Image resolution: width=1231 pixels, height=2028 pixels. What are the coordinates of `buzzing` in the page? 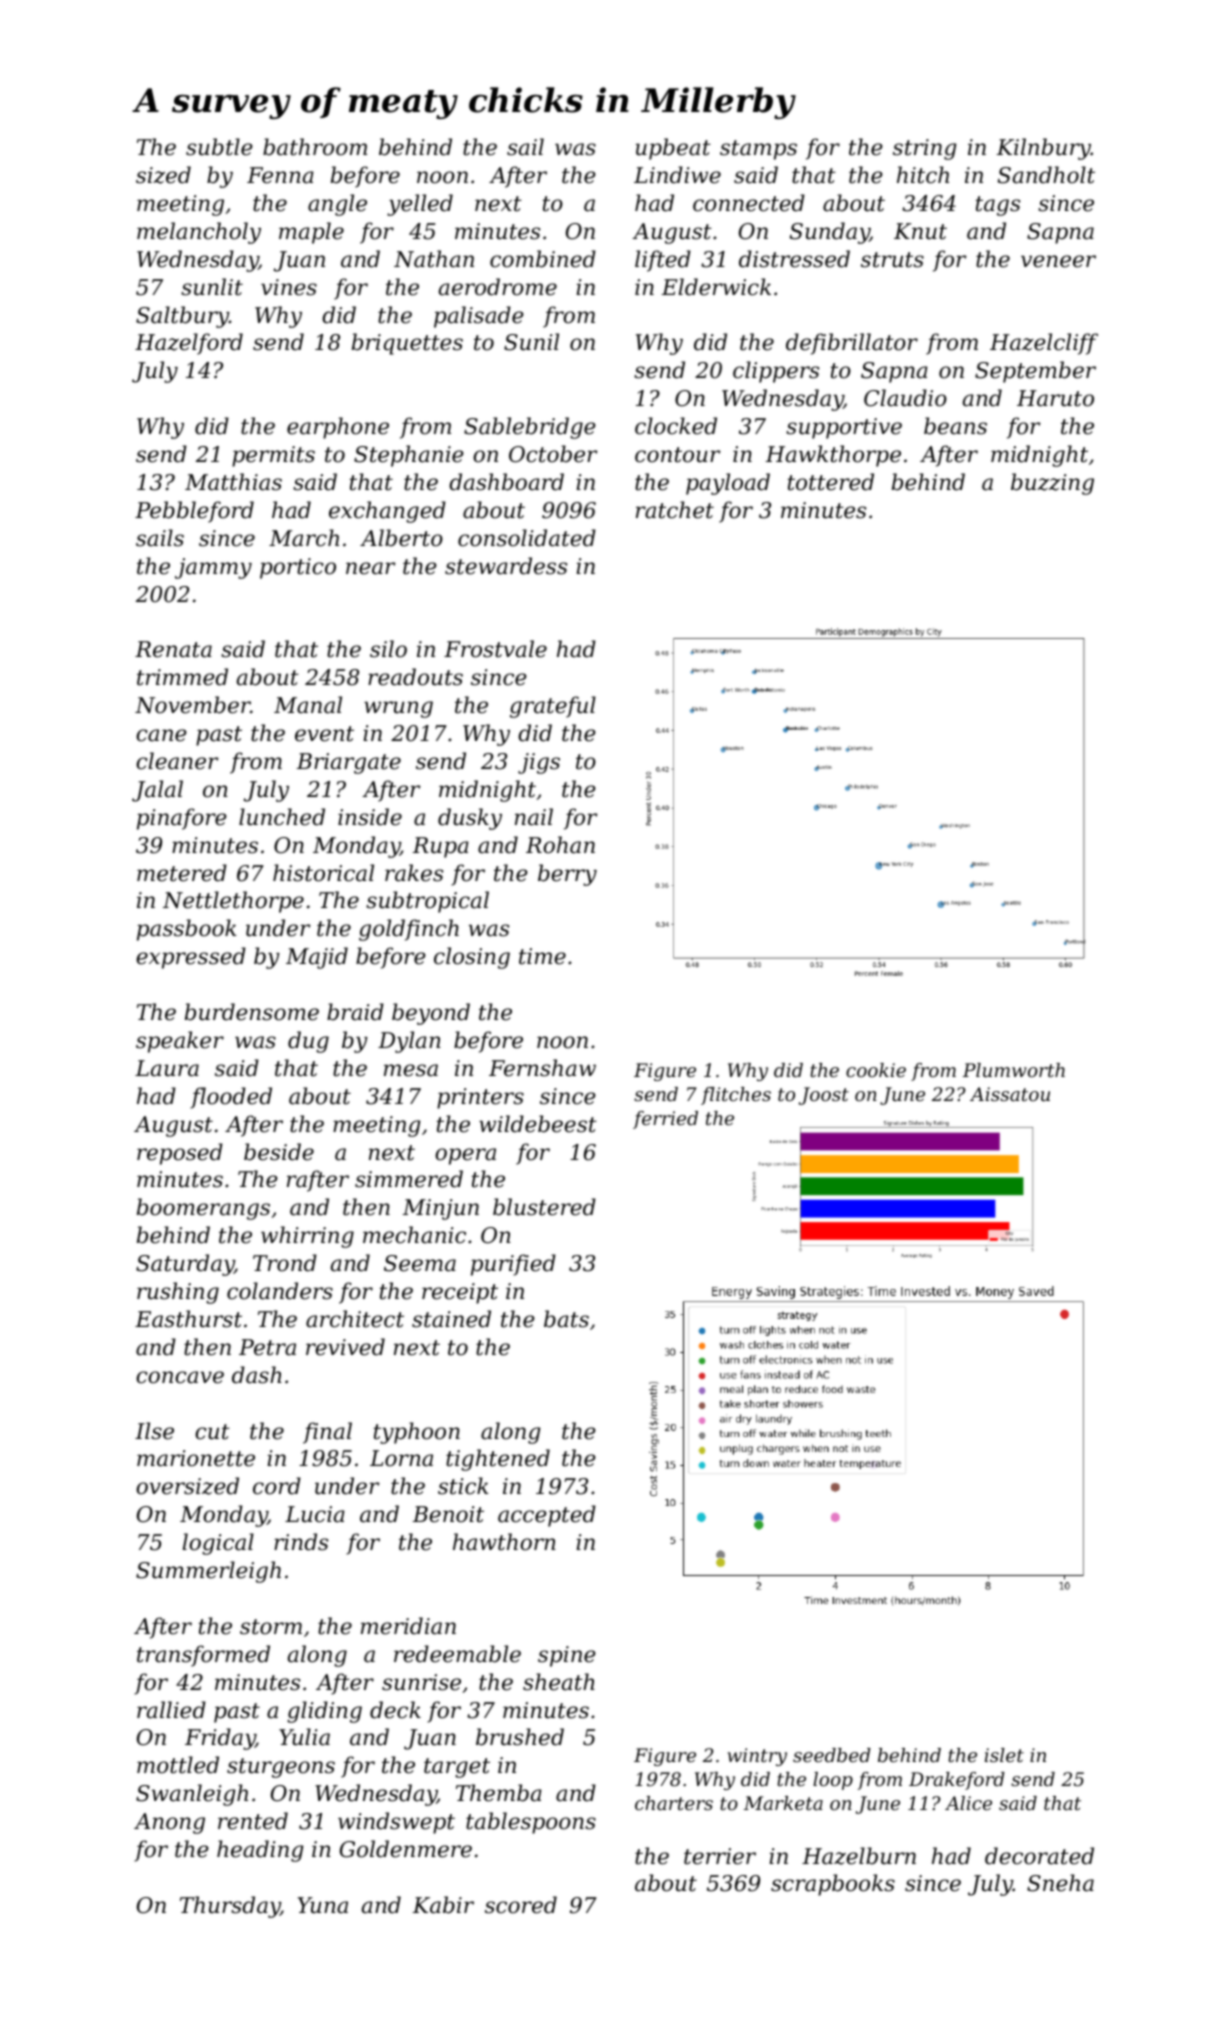 It's located at (1052, 484).
